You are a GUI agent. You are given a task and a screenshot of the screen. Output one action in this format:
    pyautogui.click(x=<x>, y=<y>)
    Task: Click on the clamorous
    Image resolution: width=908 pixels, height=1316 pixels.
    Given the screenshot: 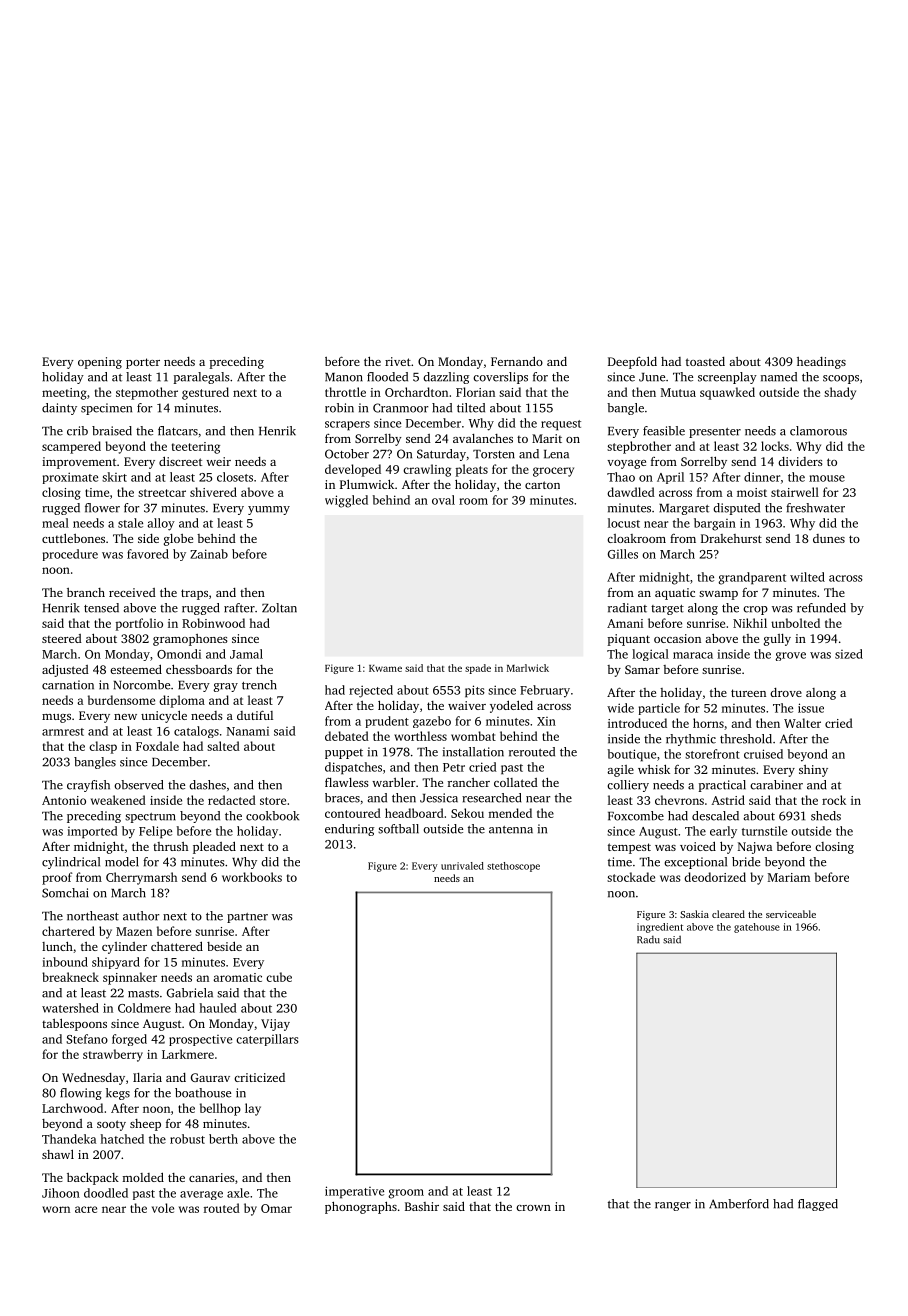 What is the action you would take?
    pyautogui.click(x=818, y=431)
